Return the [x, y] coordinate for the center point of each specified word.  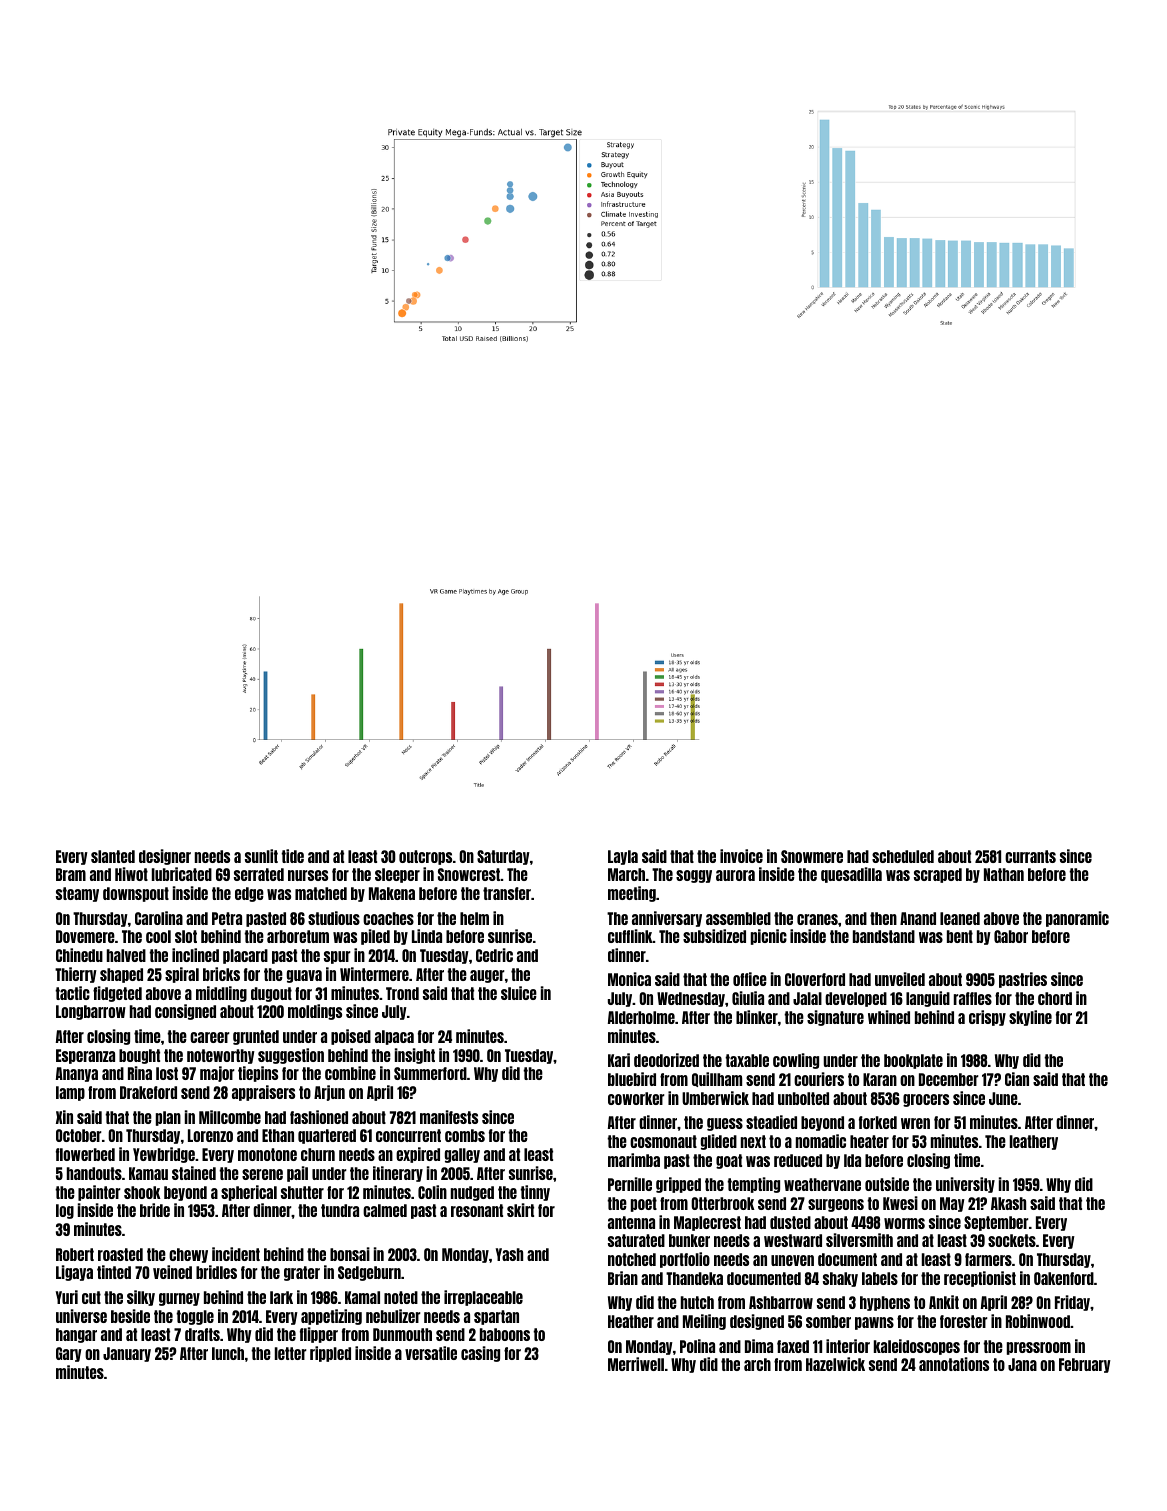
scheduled [903, 856]
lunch [228, 1353]
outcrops [425, 857]
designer [165, 857]
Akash [1008, 1203]
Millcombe [230, 1117]
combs [465, 1135]
